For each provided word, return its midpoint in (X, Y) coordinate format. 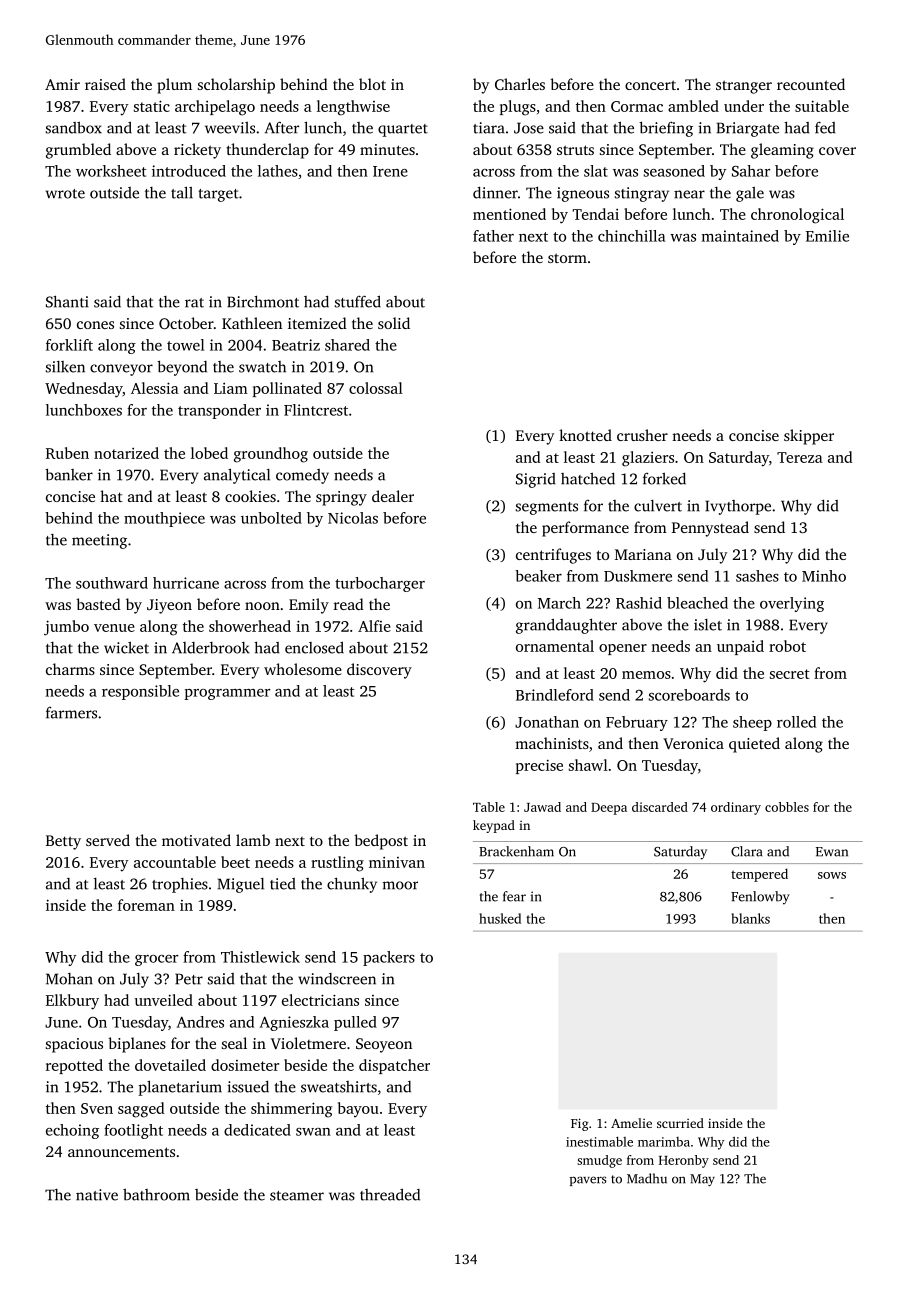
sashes (757, 576)
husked (500, 918)
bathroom (156, 1195)
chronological (797, 216)
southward (112, 583)
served (108, 840)
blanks (750, 918)
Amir (62, 84)
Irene (390, 171)
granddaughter (566, 626)
